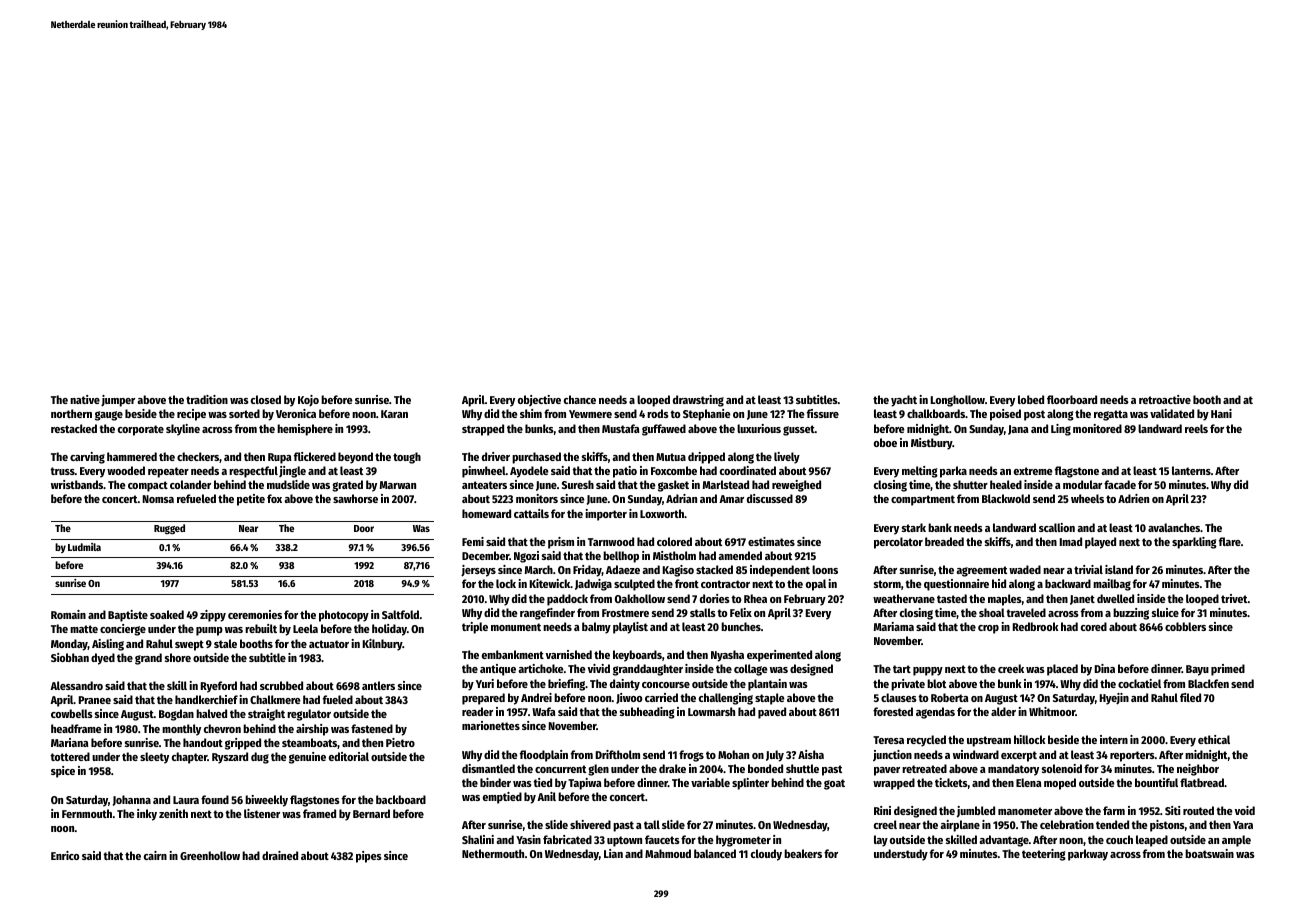  What do you see at coordinates (251, 500) in the page?
I see `petite` at bounding box center [251, 500].
